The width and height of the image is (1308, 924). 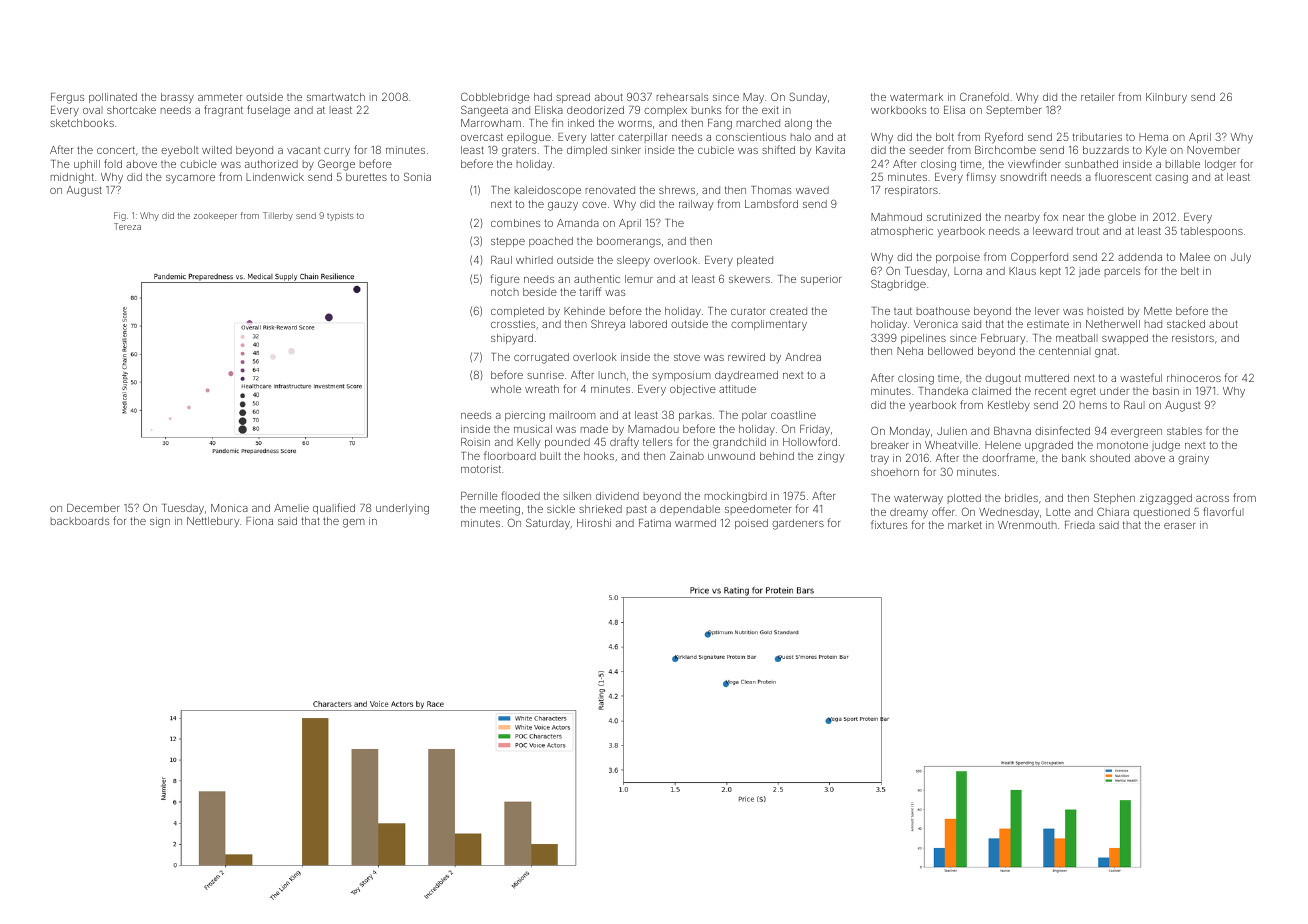 I want to click on sleepy, so click(x=633, y=261).
